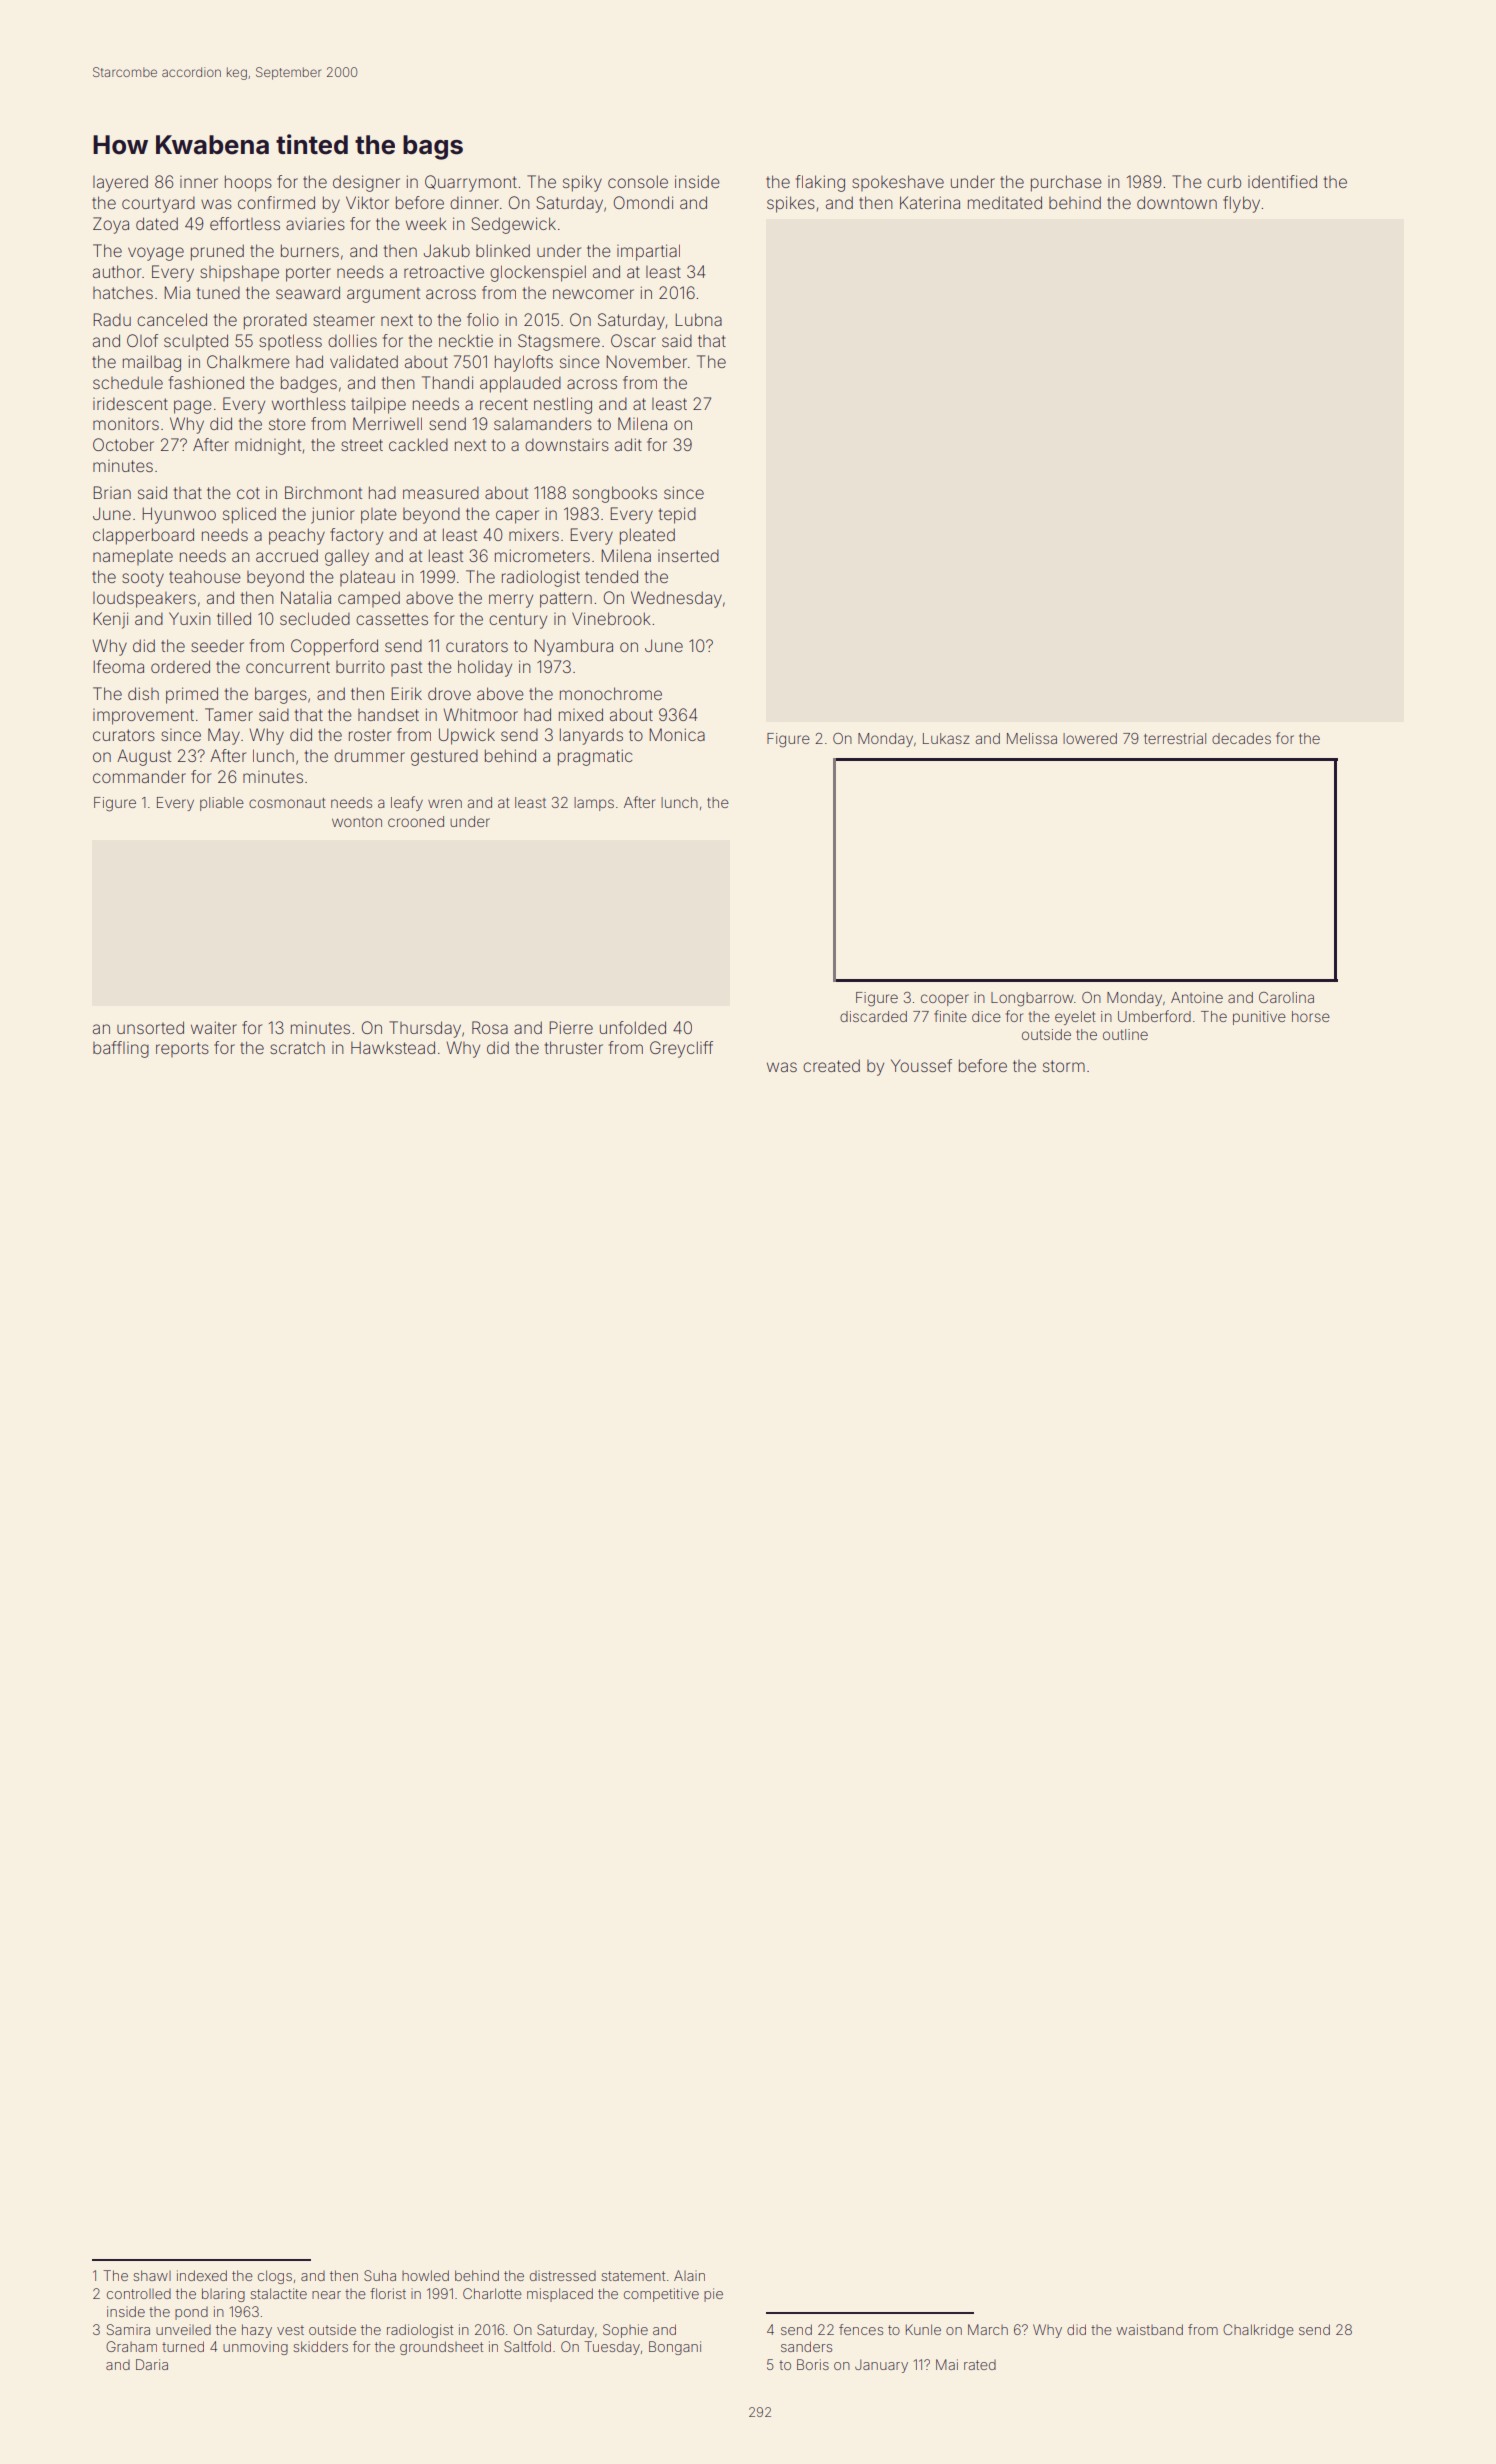 Image resolution: width=1496 pixels, height=2464 pixels. What do you see at coordinates (689, 2275) in the image?
I see `Alain` at bounding box center [689, 2275].
